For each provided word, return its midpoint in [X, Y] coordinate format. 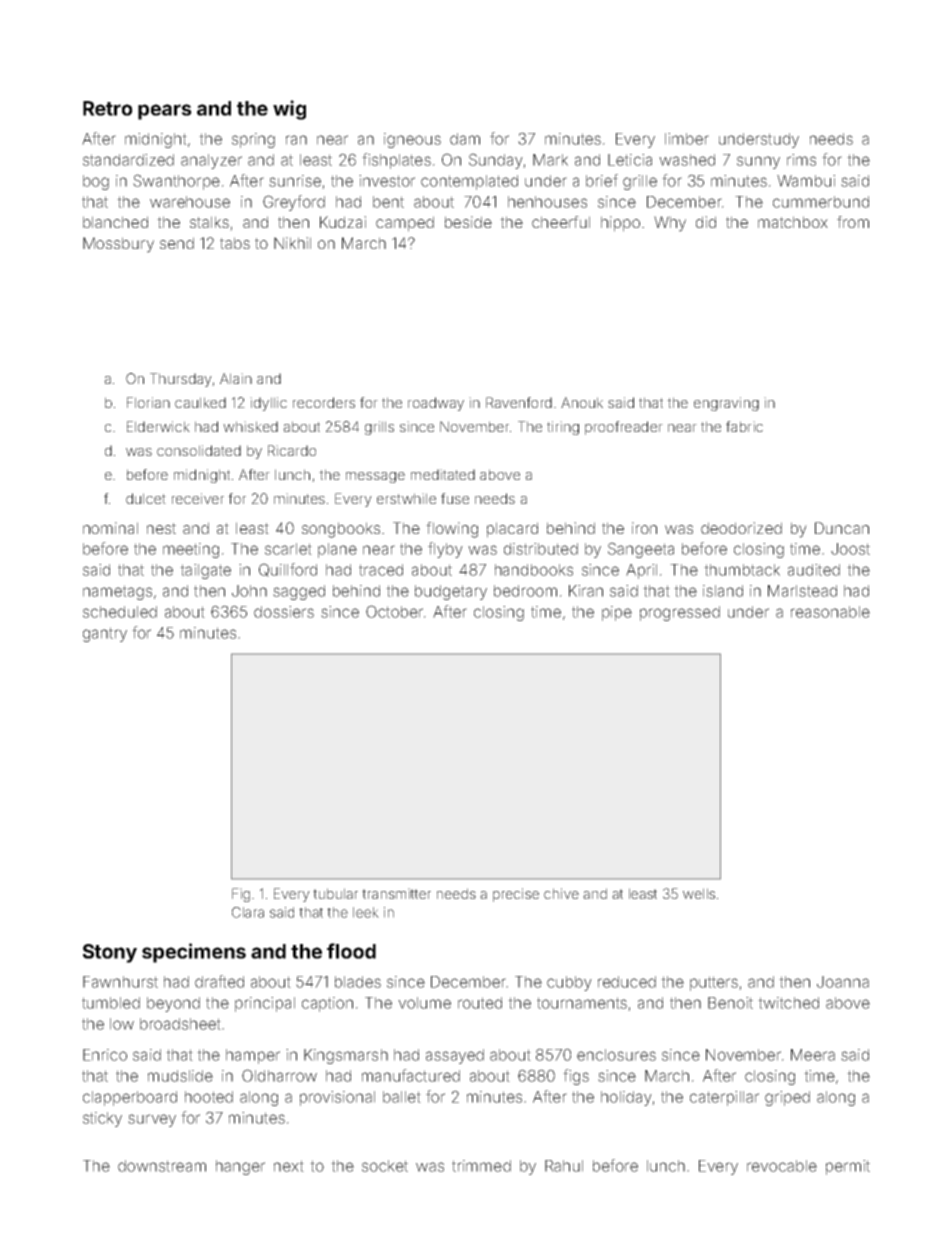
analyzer [211, 161]
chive [561, 893]
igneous [412, 140]
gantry [105, 634]
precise [516, 895]
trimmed [481, 1166]
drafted [219, 981]
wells [699, 893]
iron [644, 528]
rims [801, 160]
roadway [436, 404]
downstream [162, 1166]
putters [714, 983]
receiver [198, 498]
